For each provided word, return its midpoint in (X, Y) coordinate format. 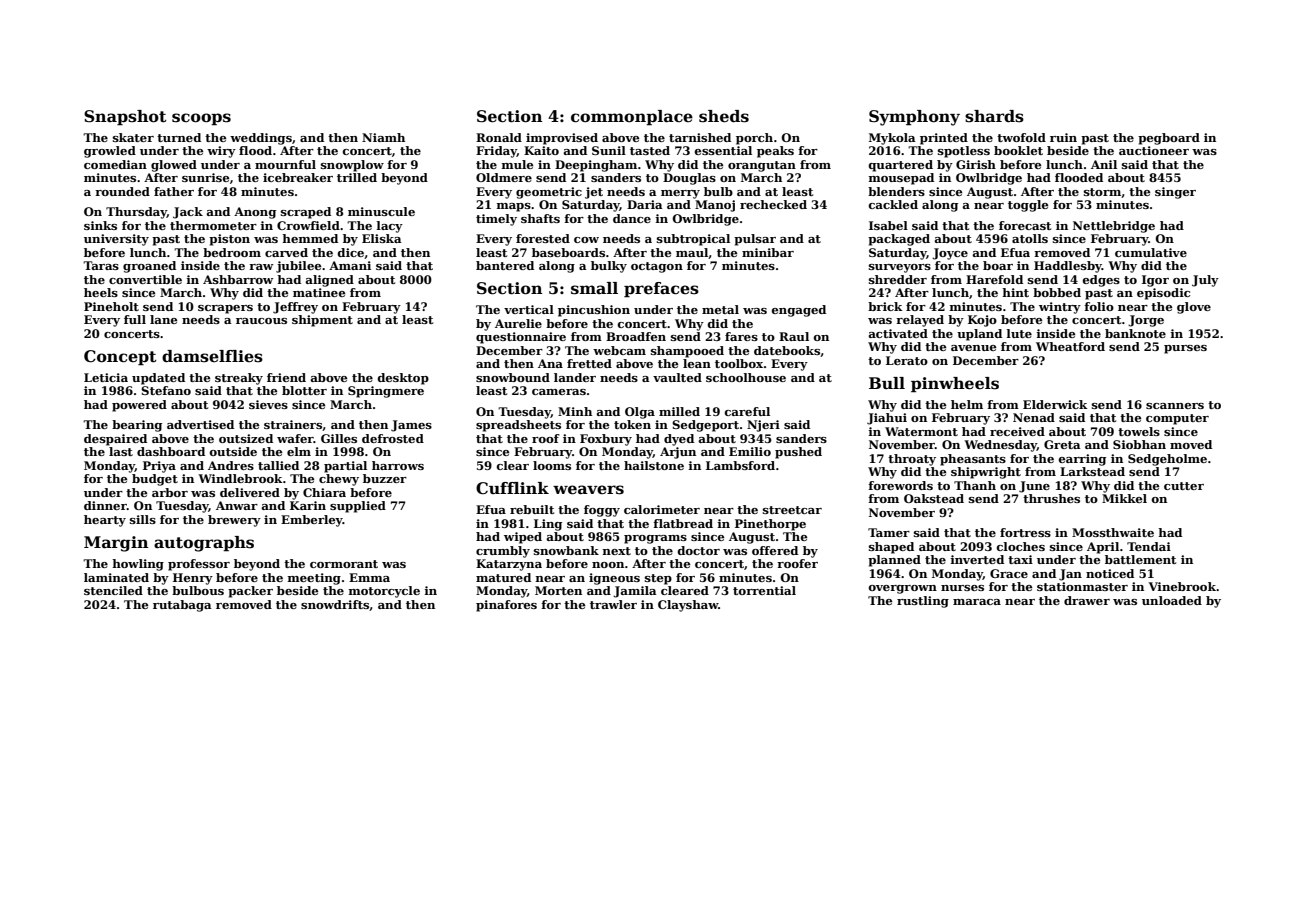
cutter (1184, 486)
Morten (558, 590)
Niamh (383, 137)
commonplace (632, 118)
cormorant (344, 564)
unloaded (1172, 600)
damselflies (212, 356)
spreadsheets (518, 426)
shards (994, 116)
